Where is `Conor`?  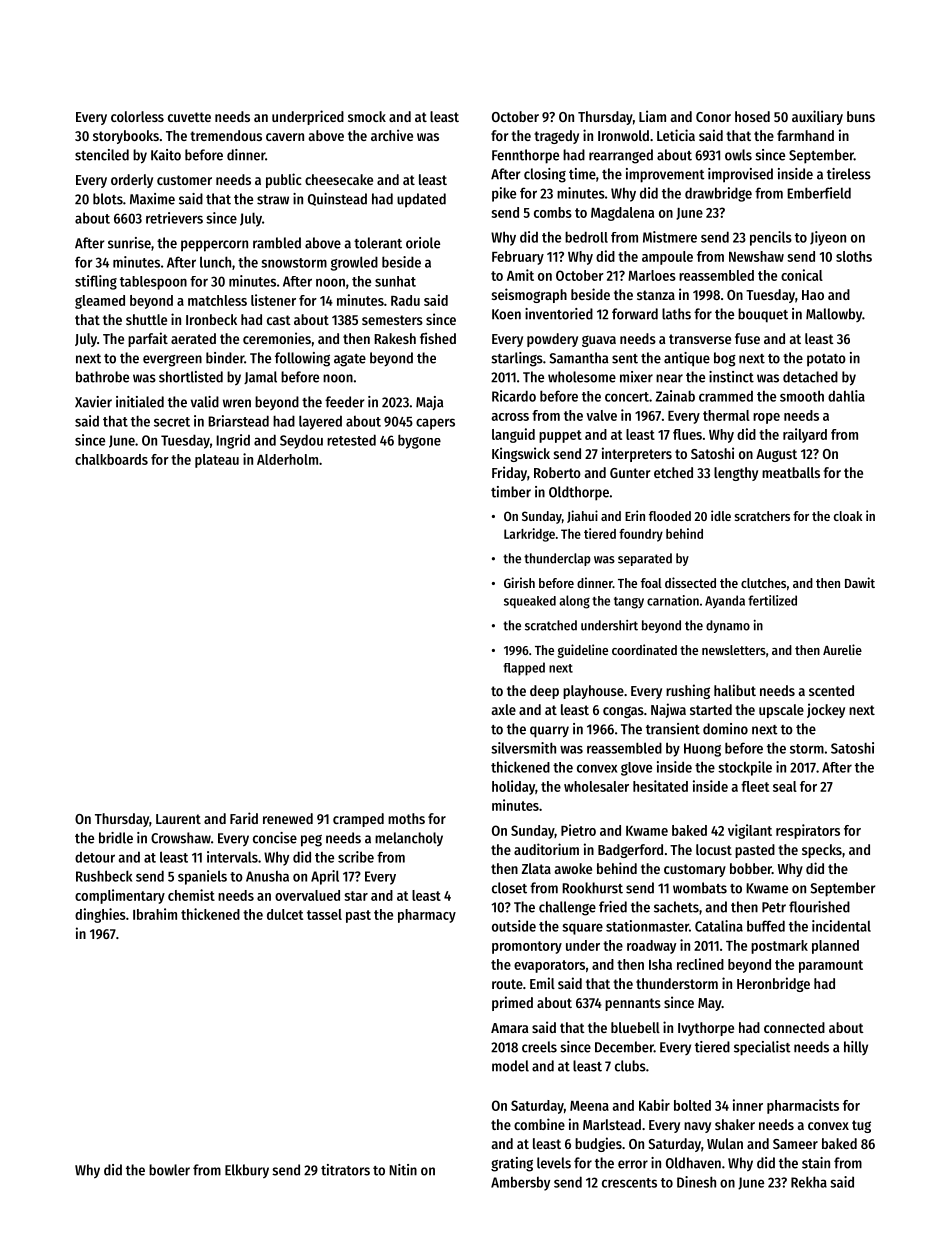 Conor is located at coordinates (713, 117).
